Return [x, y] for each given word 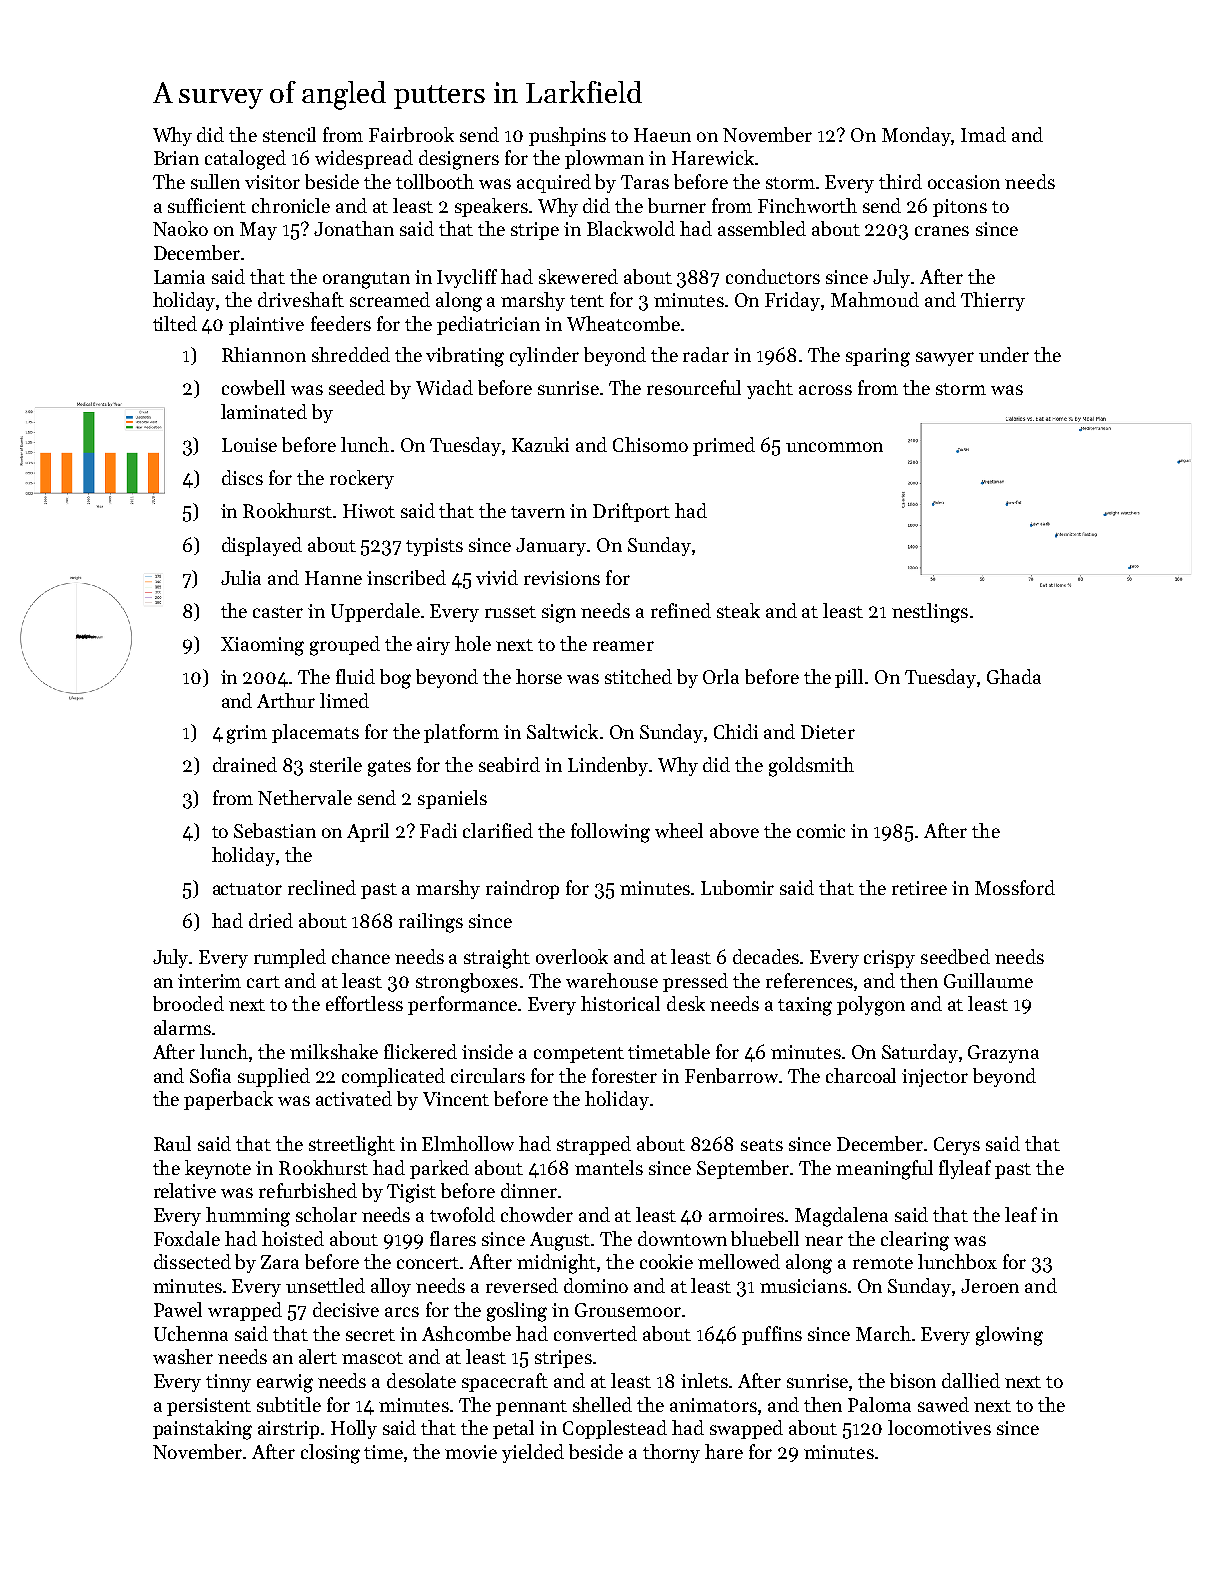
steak [738, 610]
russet [510, 612]
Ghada [1014, 676]
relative [185, 1190]
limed [344, 700]
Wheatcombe [623, 323]
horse [539, 676]
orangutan [366, 280]
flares [453, 1238]
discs [242, 477]
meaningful [884, 1170]
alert [318, 1356]
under [1004, 354]
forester [624, 1075]
